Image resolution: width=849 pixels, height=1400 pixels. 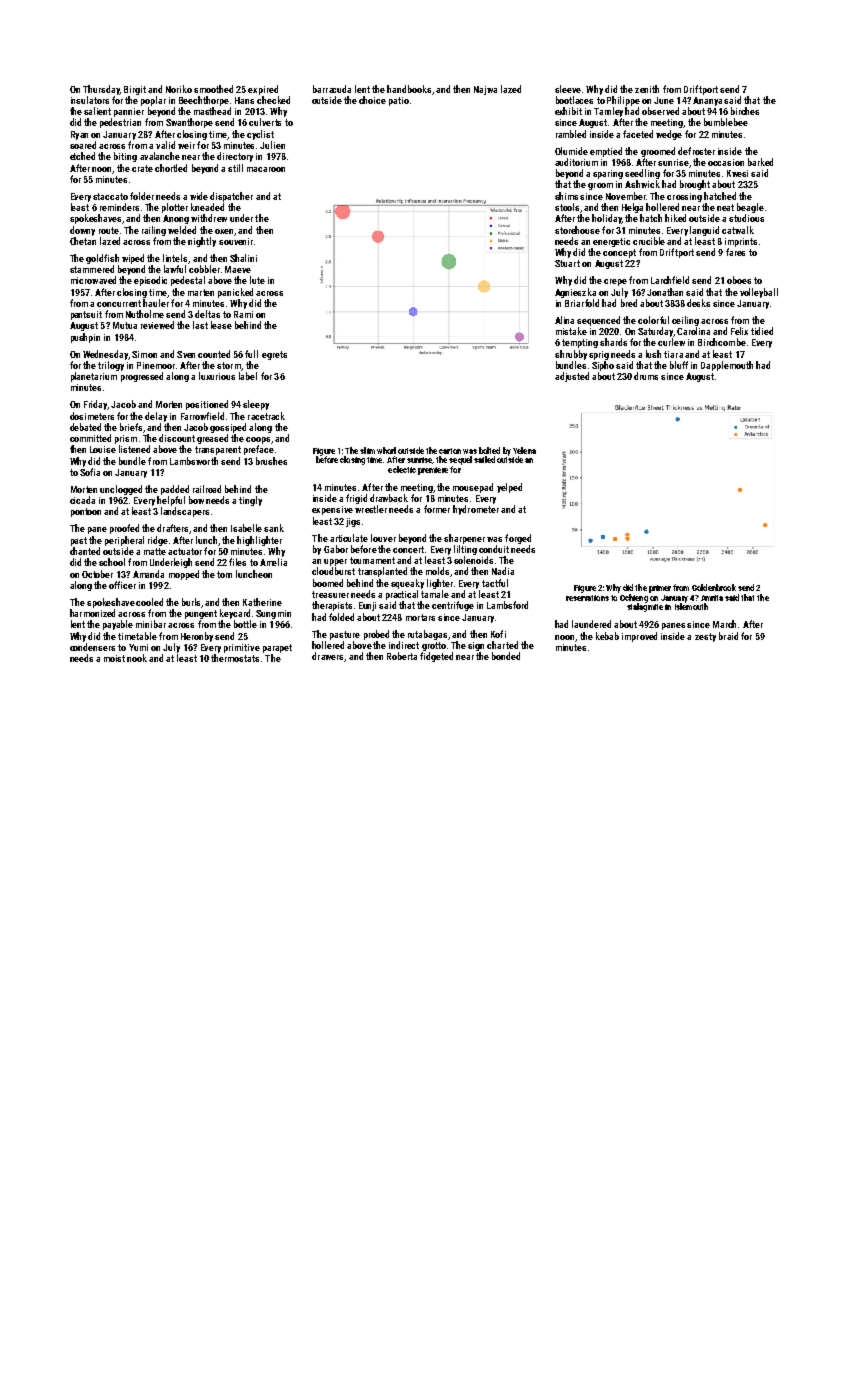 I want to click on Rami, so click(x=243, y=314).
